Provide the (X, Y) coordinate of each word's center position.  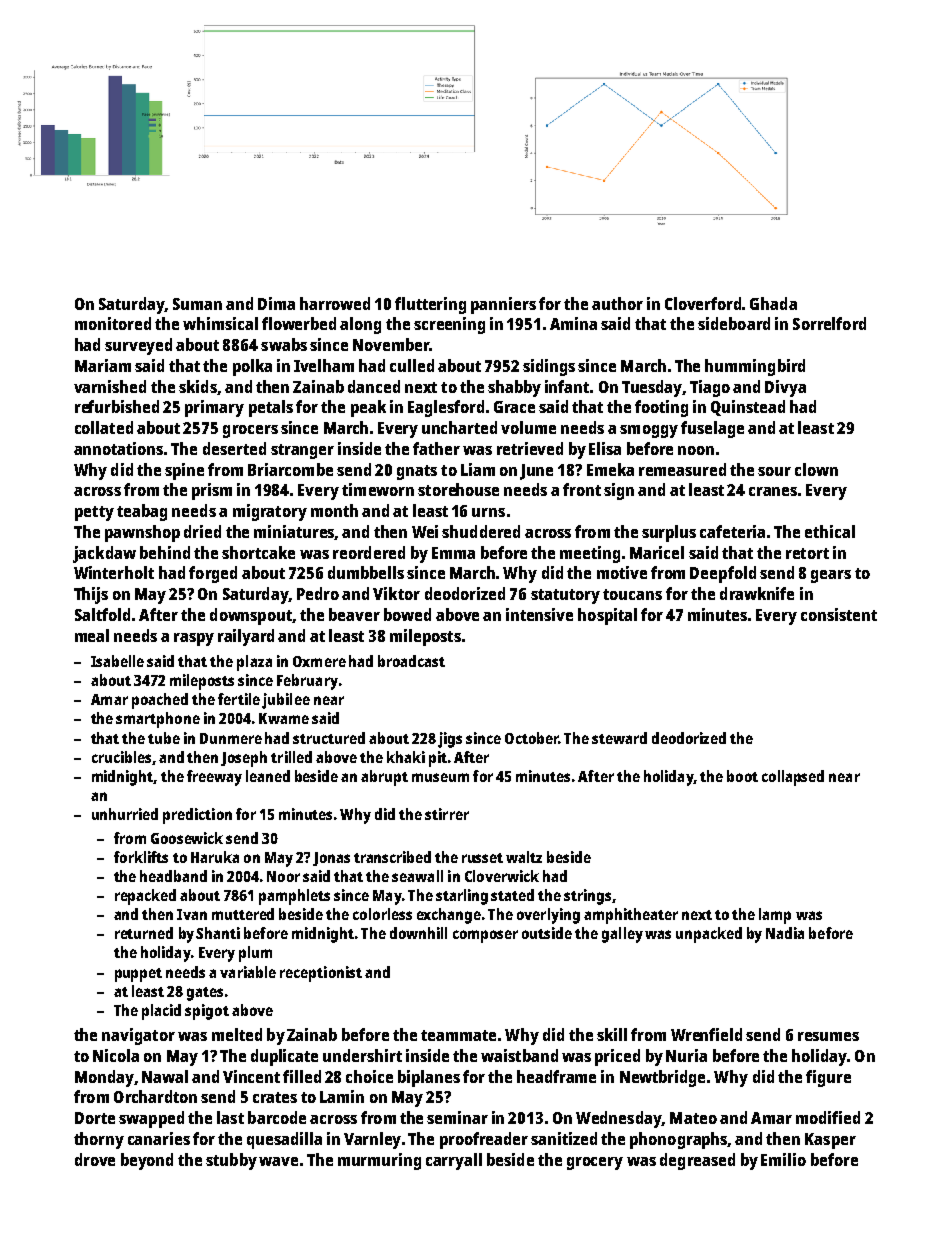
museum (440, 777)
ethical (830, 531)
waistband (519, 1055)
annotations (118, 448)
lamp (775, 916)
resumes (828, 1036)
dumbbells (366, 572)
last (230, 1117)
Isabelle (117, 661)
